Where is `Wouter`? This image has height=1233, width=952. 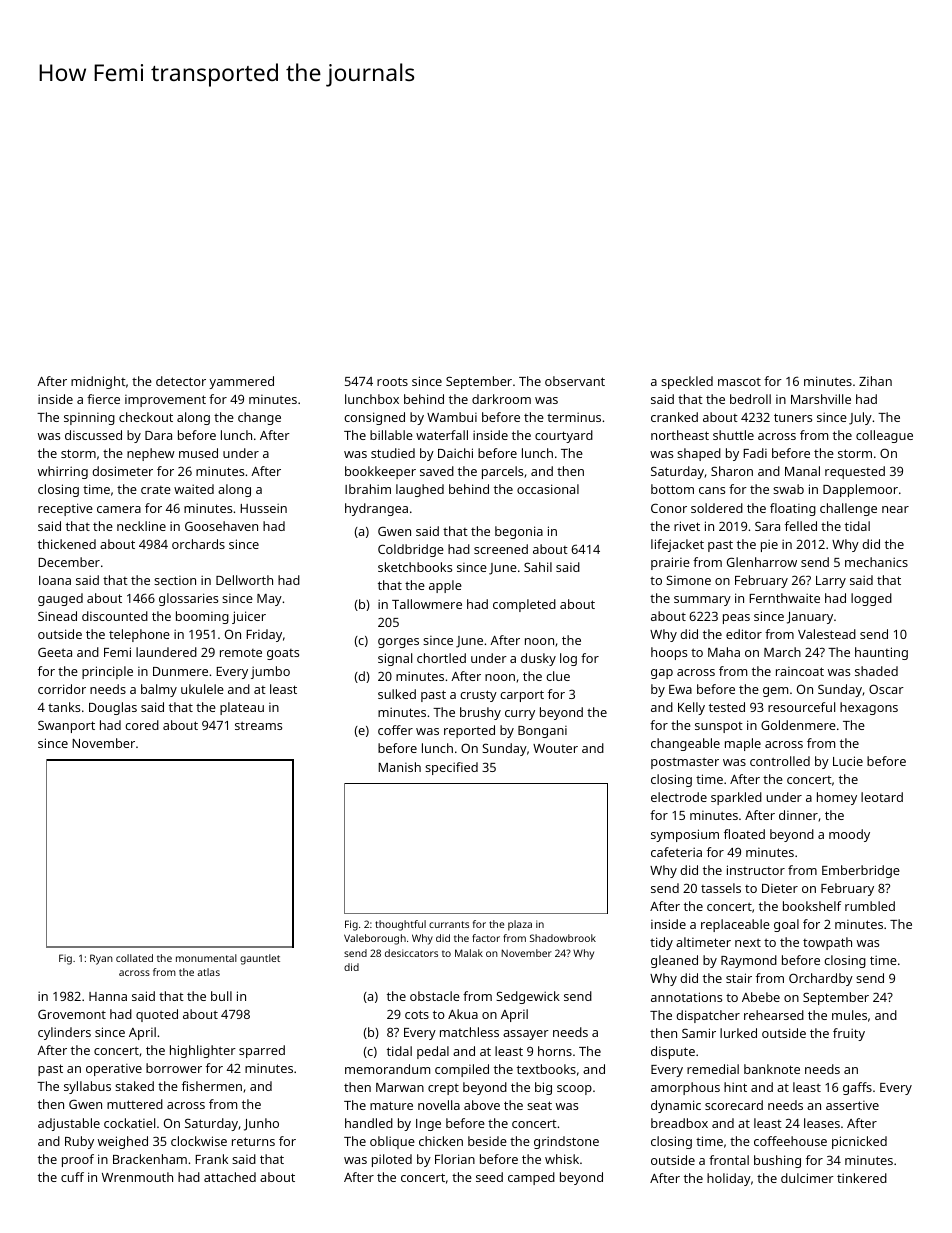
Wouter is located at coordinates (555, 748).
